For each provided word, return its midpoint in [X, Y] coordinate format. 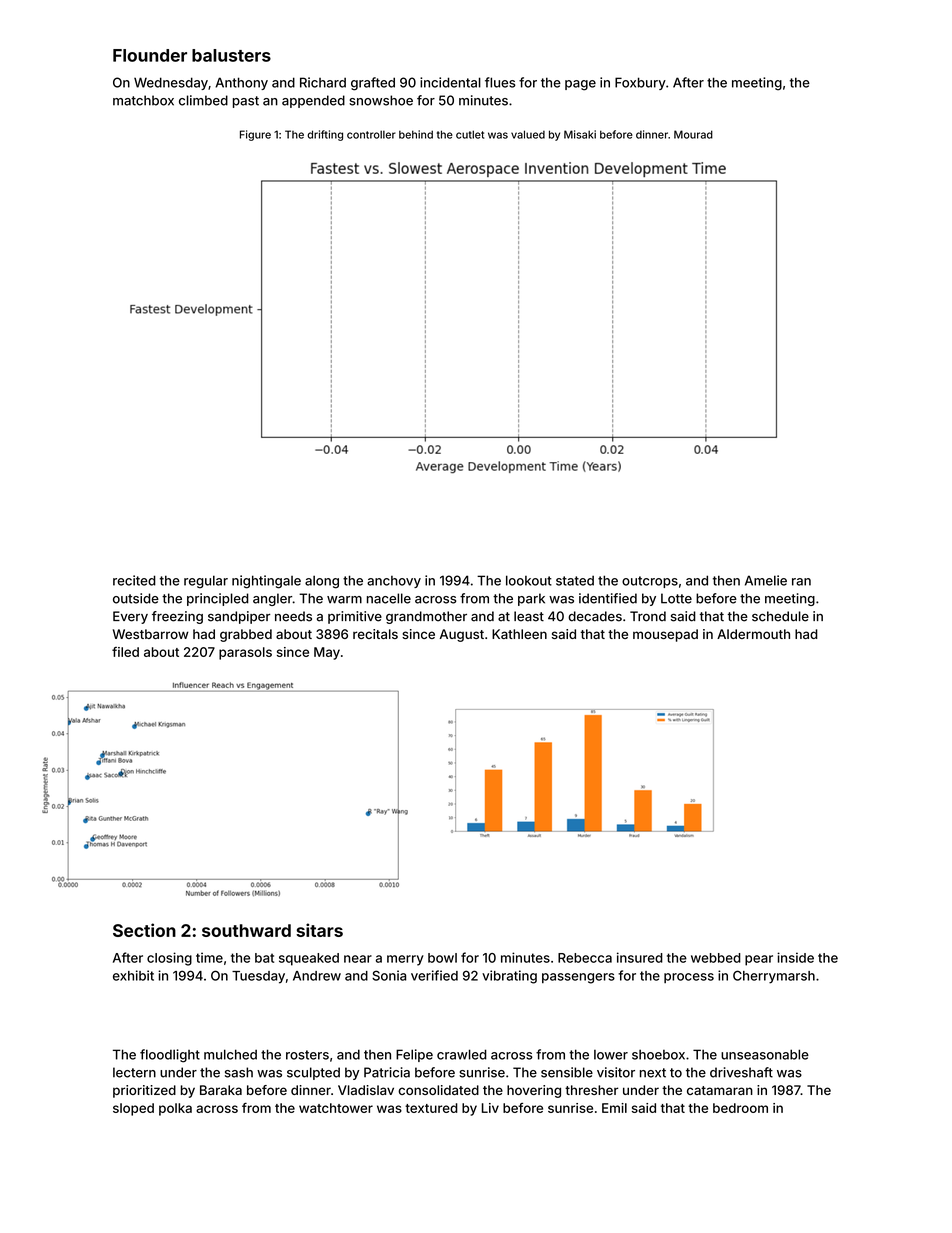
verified [434, 975]
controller [371, 134]
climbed [203, 100]
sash [239, 1072]
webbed [716, 958]
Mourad [693, 134]
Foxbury [640, 83]
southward [246, 930]
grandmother [426, 617]
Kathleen [519, 634]
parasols [245, 653]
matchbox [143, 100]
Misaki [580, 134]
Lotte [676, 598]
